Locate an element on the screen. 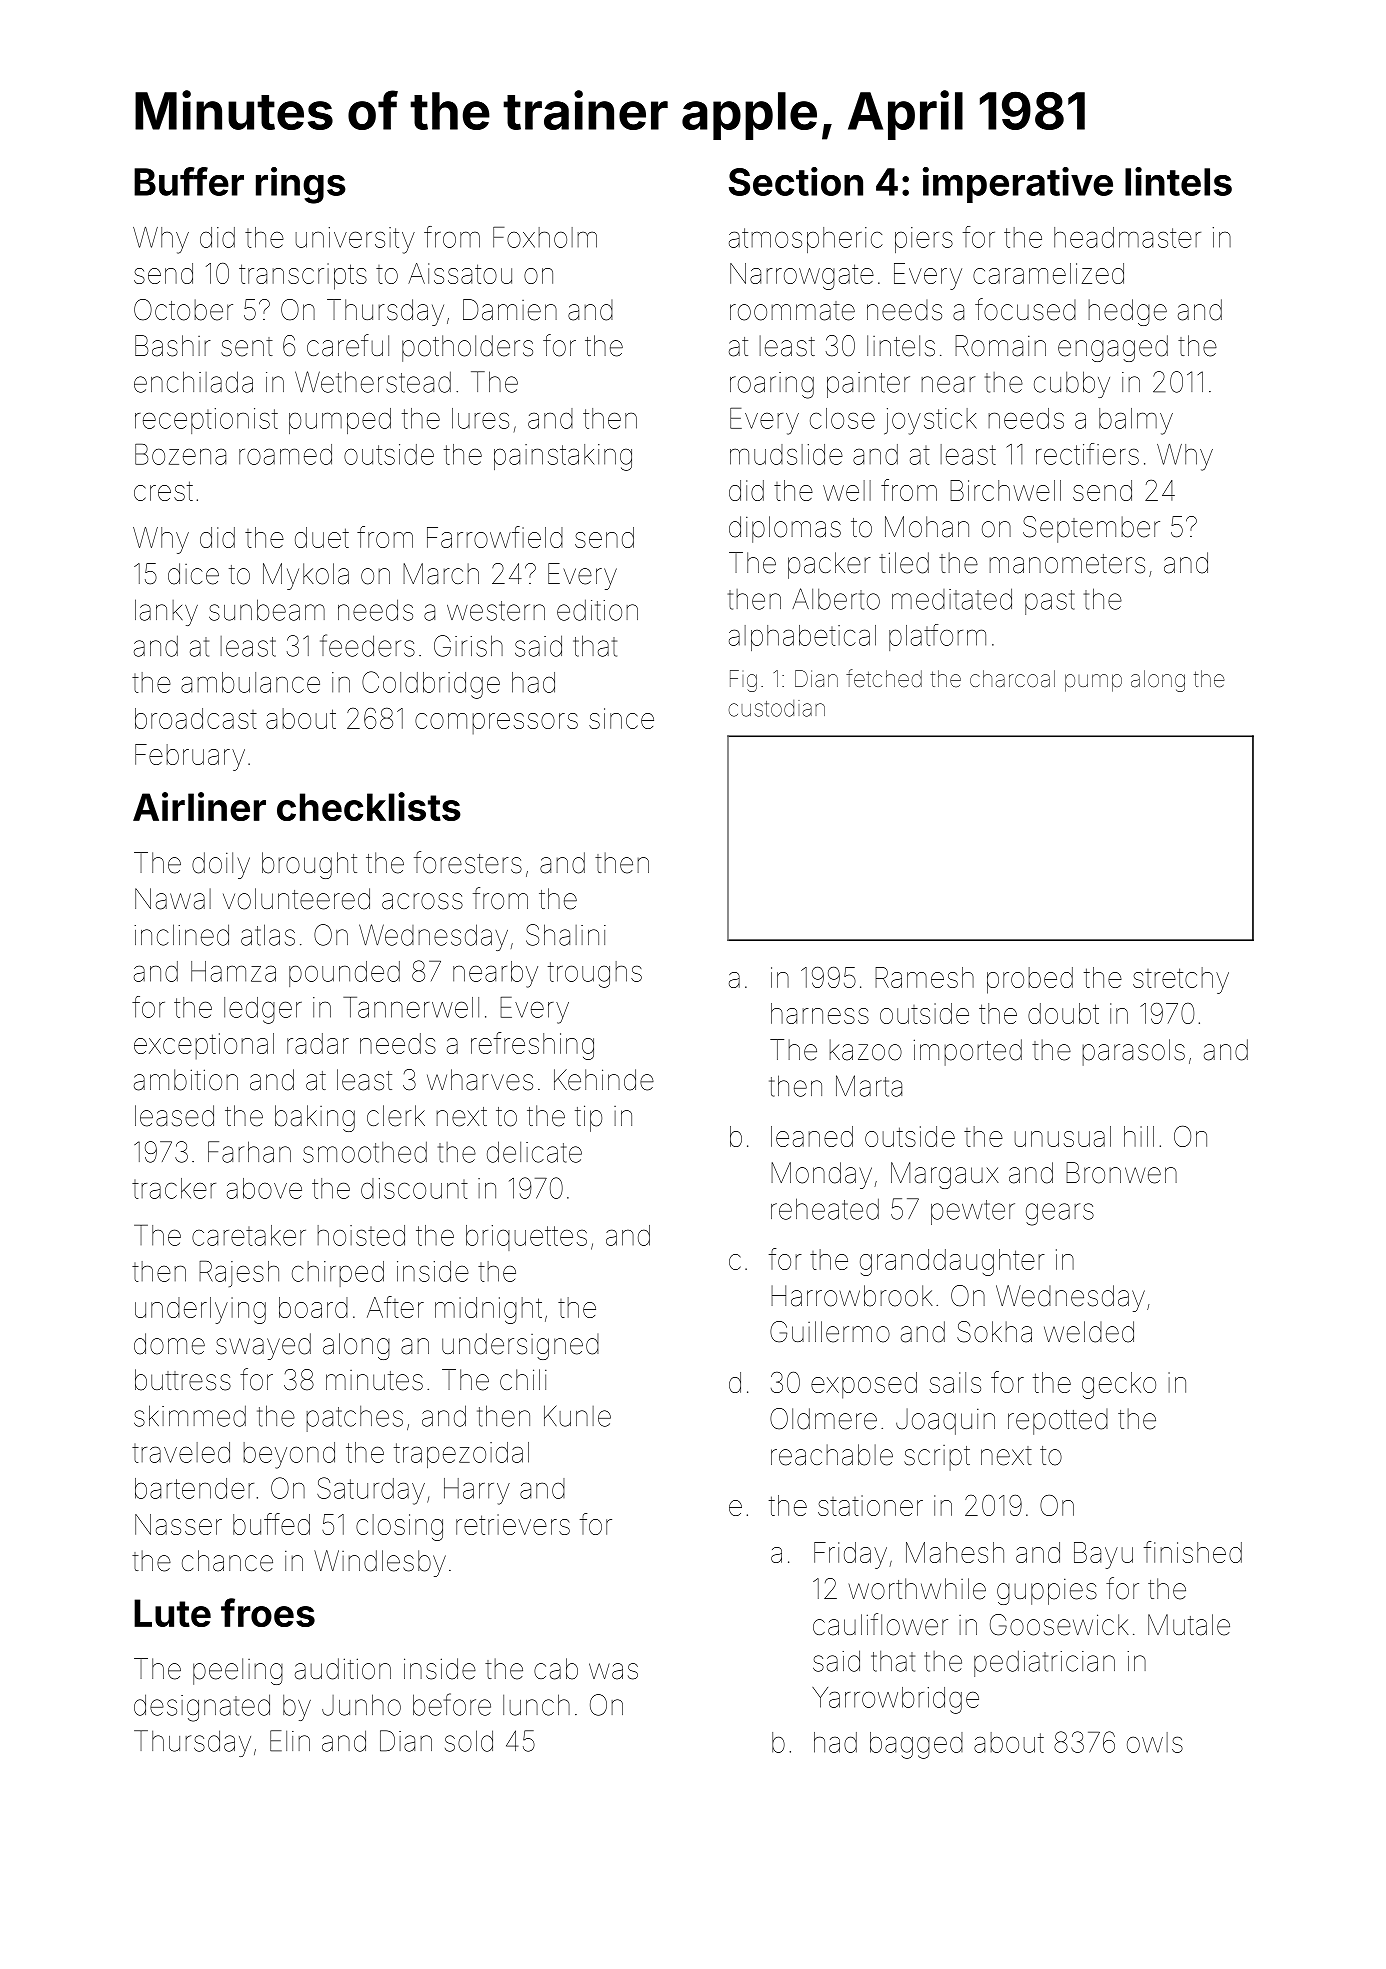 This screenshot has width=1386, height=1969. diplomas is located at coordinates (785, 529).
